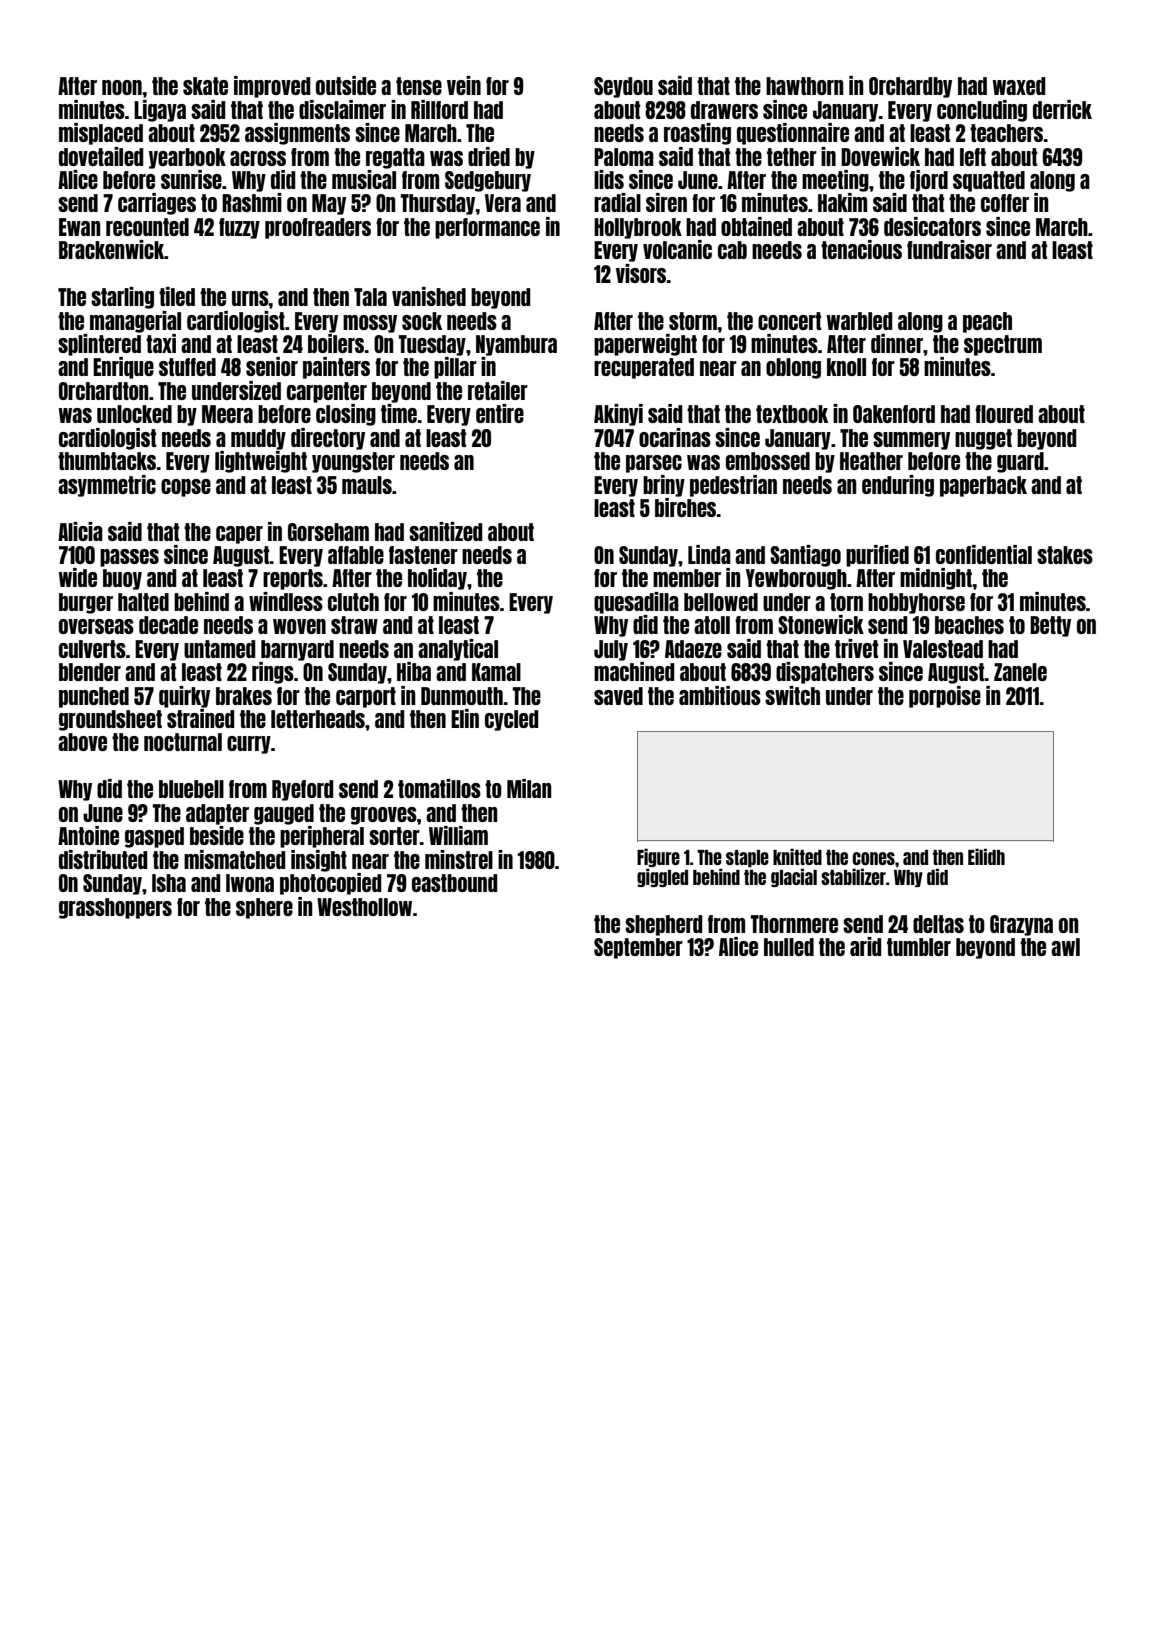 The width and height of the page is (1155, 1634). Describe the element at coordinates (487, 228) in the page. I see `performance` at that location.
